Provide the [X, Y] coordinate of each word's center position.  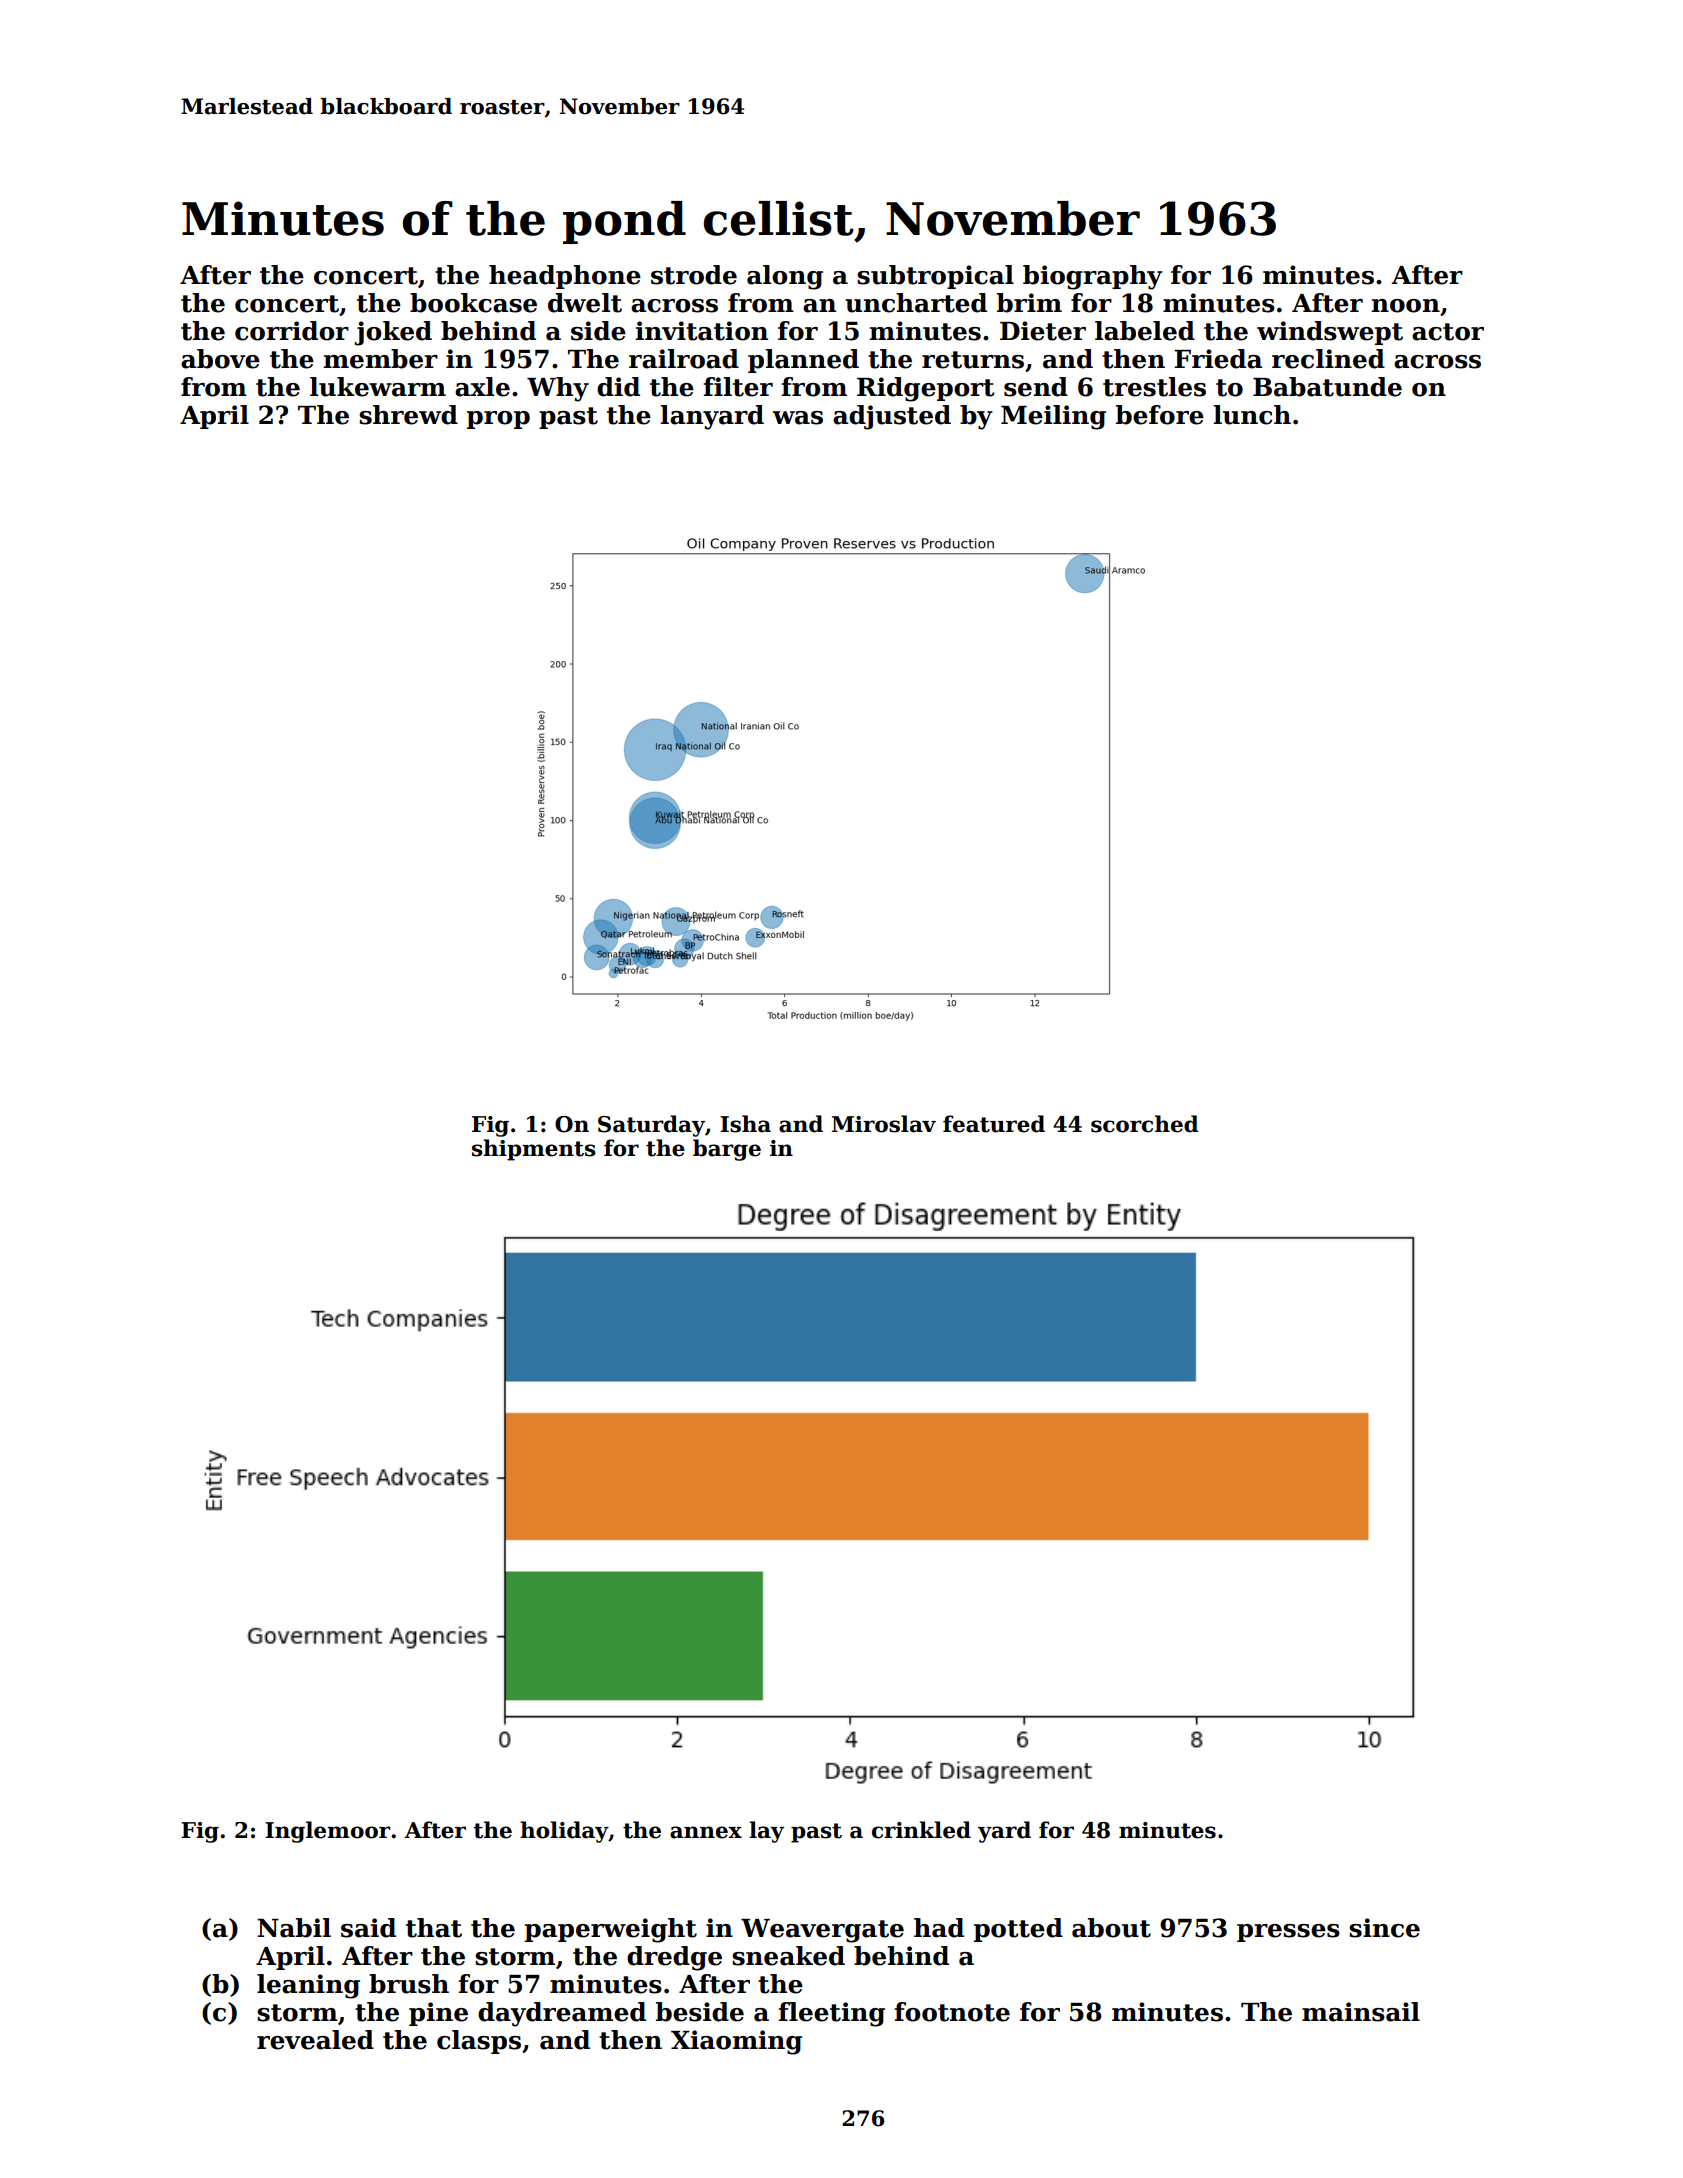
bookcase [473, 303]
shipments [534, 1150]
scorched [1145, 1124]
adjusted [892, 417]
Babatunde [1327, 387]
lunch [1252, 415]
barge [727, 1150]
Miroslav [884, 1124]
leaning [308, 1986]
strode [694, 275]
